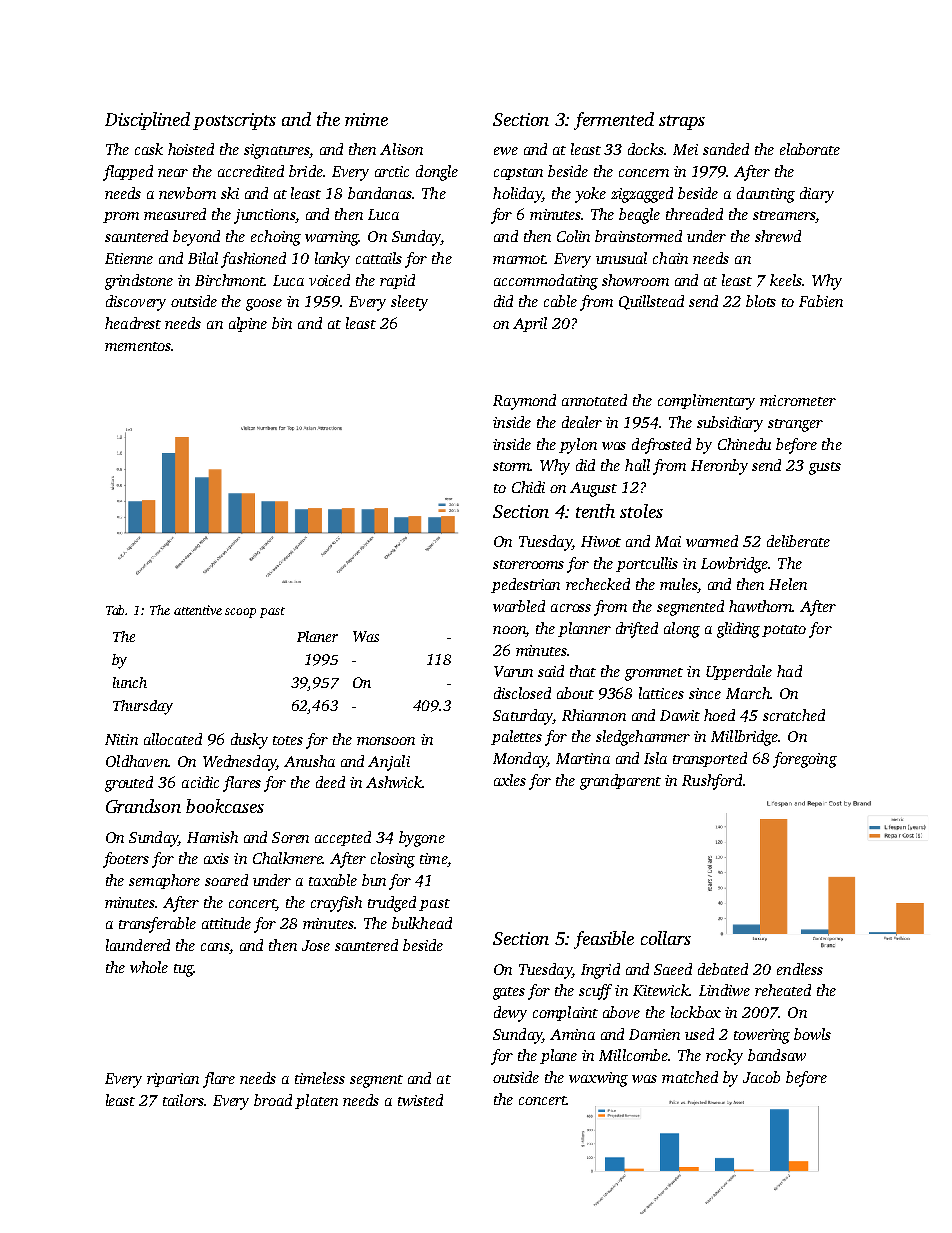  I want to click on annotated, so click(594, 400).
